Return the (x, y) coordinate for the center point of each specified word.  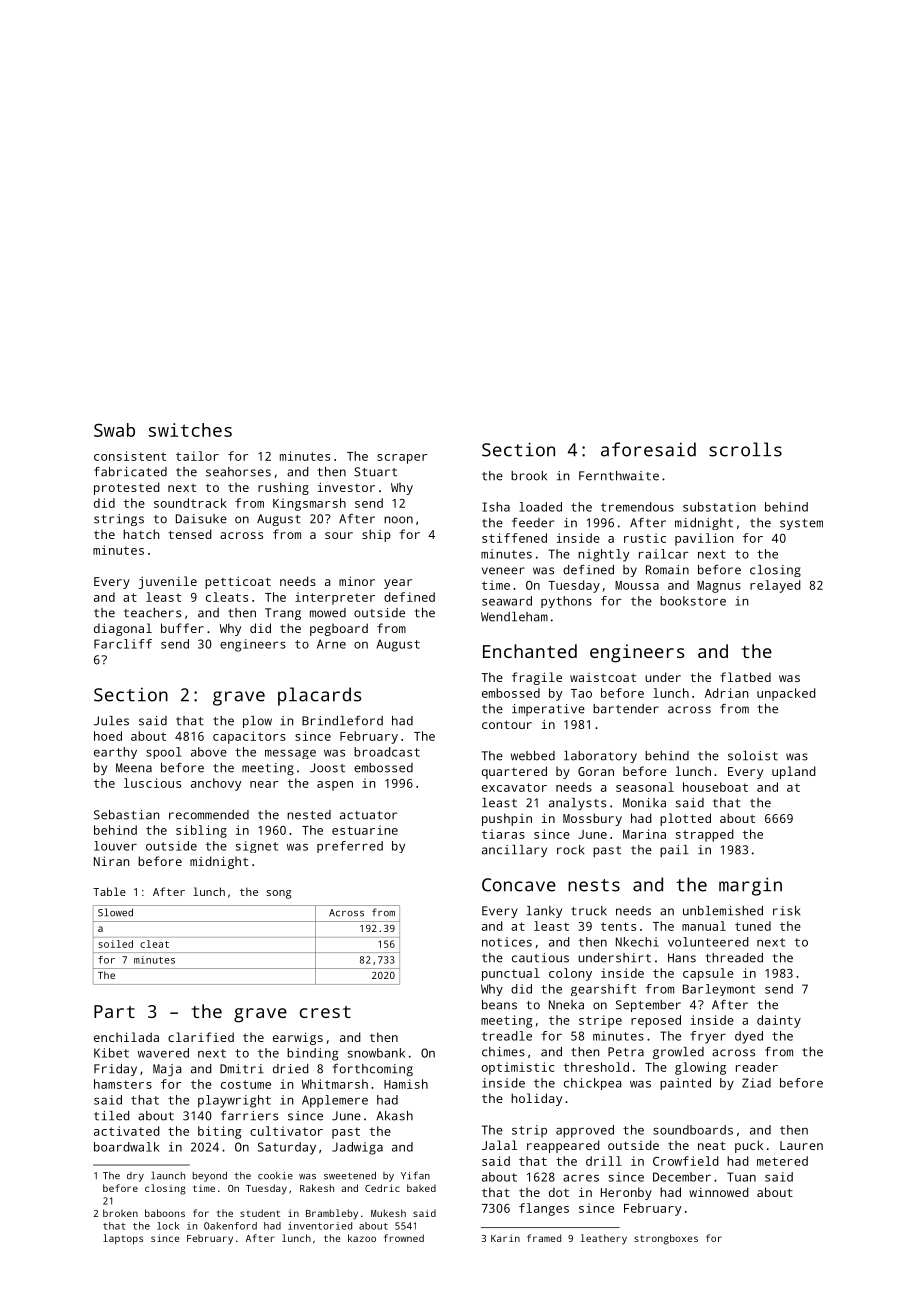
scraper (402, 459)
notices (507, 942)
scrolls (745, 449)
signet (257, 847)
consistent (130, 456)
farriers (249, 1116)
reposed (656, 1021)
